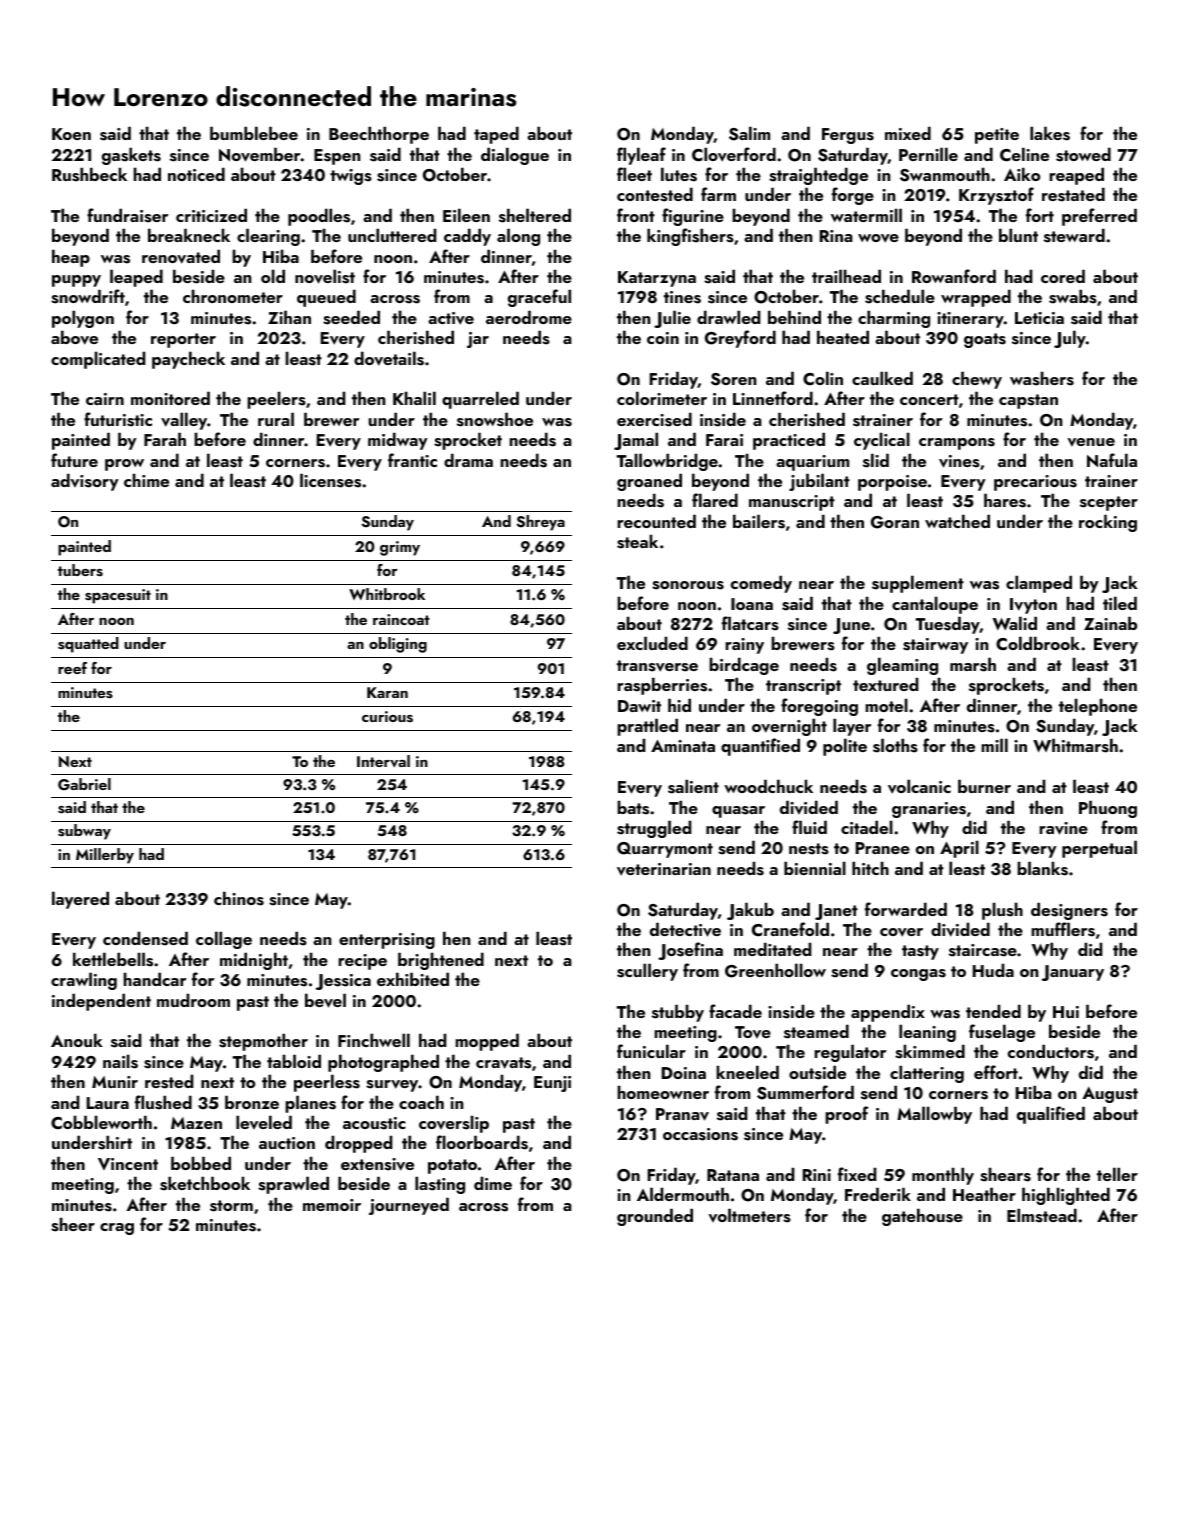 Image resolution: width=1189 pixels, height=1539 pixels. What do you see at coordinates (1109, 503) in the screenshot?
I see `scepter` at bounding box center [1109, 503].
